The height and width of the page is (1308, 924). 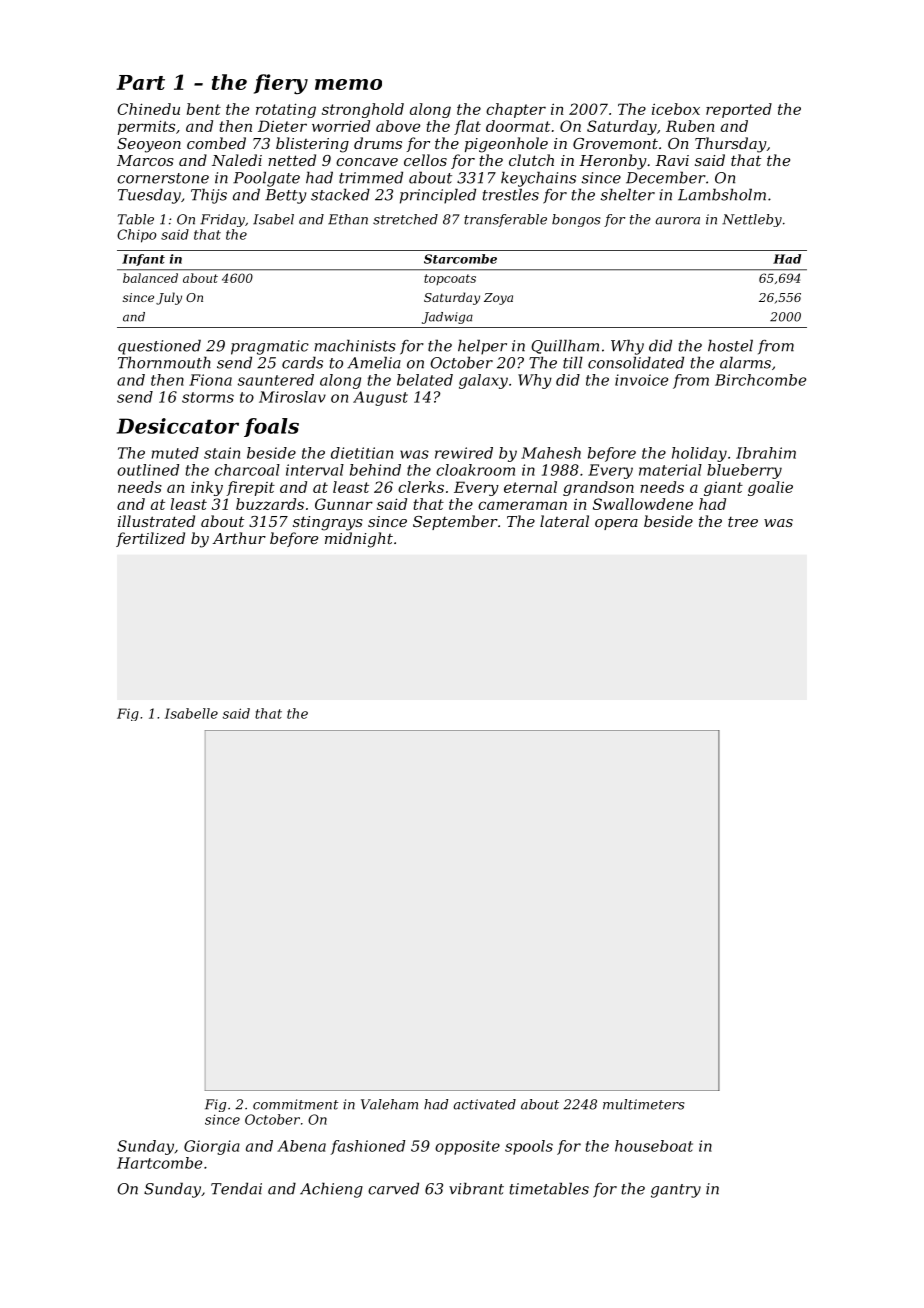 What do you see at coordinates (222, 220) in the page?
I see `Friday` at bounding box center [222, 220].
